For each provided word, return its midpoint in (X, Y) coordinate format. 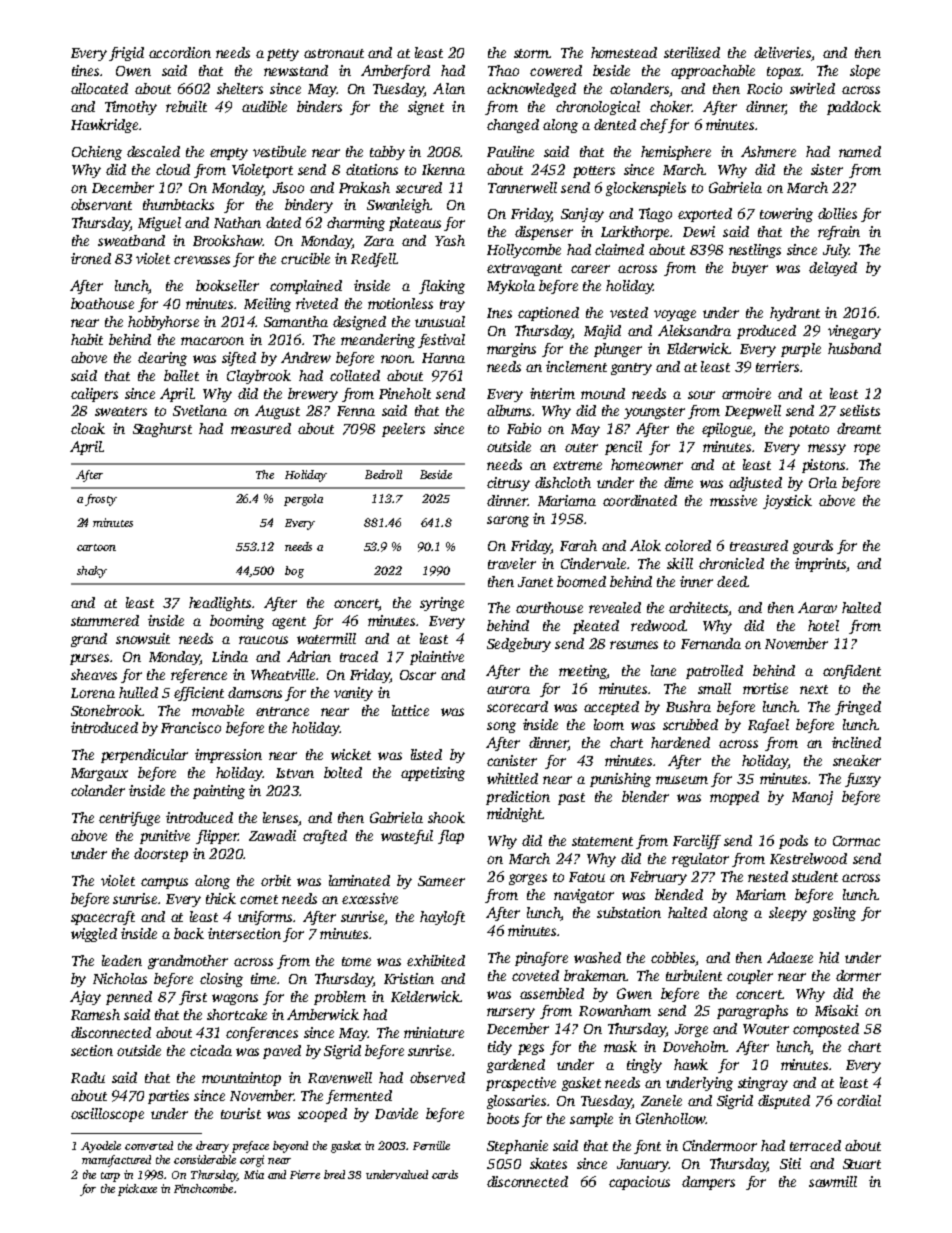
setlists (860, 410)
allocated (99, 88)
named (860, 151)
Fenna (356, 411)
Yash (450, 240)
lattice (410, 710)
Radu (88, 1077)
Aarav (817, 607)
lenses (280, 817)
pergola (303, 500)
